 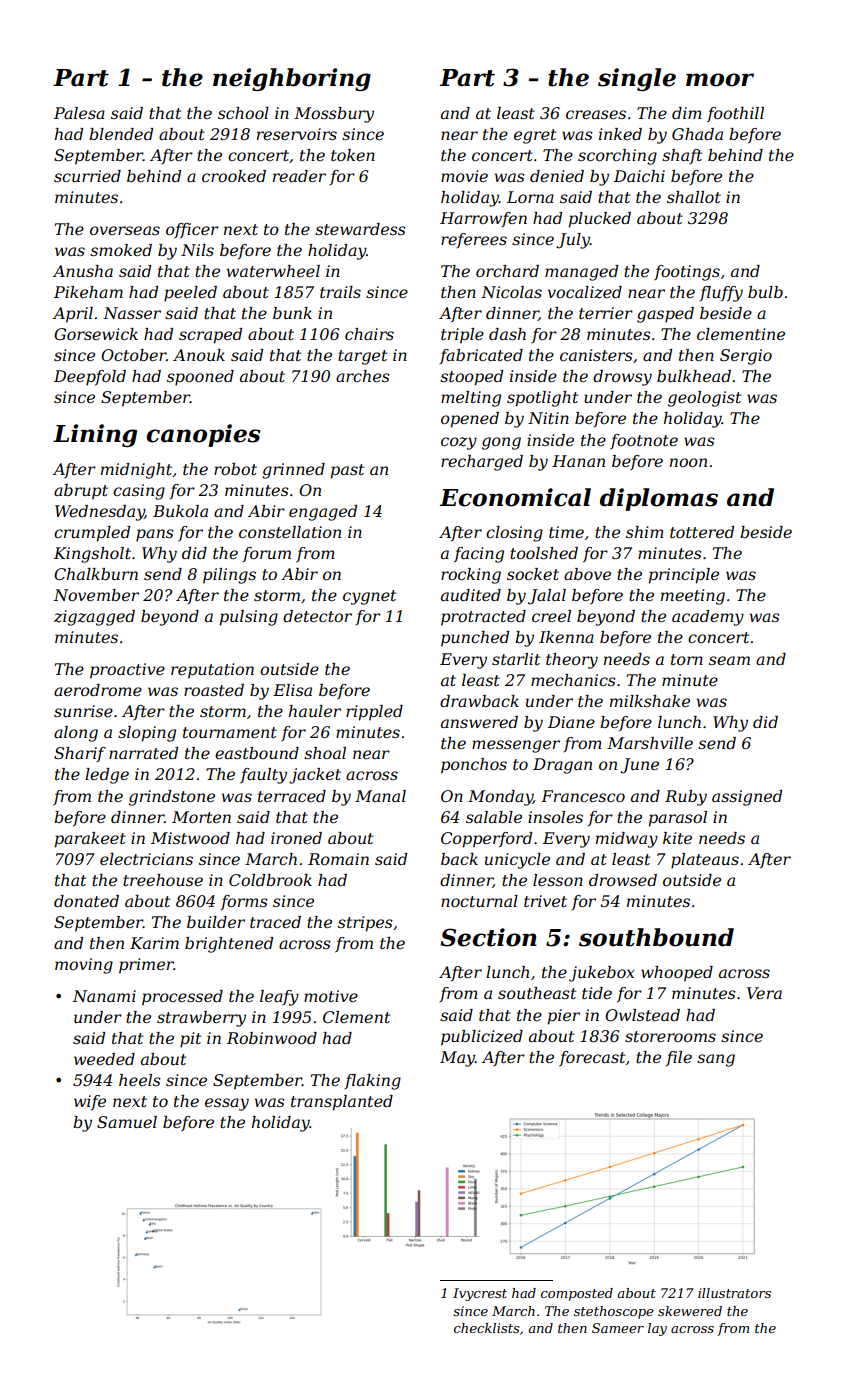 I want to click on moving, so click(x=84, y=966).
